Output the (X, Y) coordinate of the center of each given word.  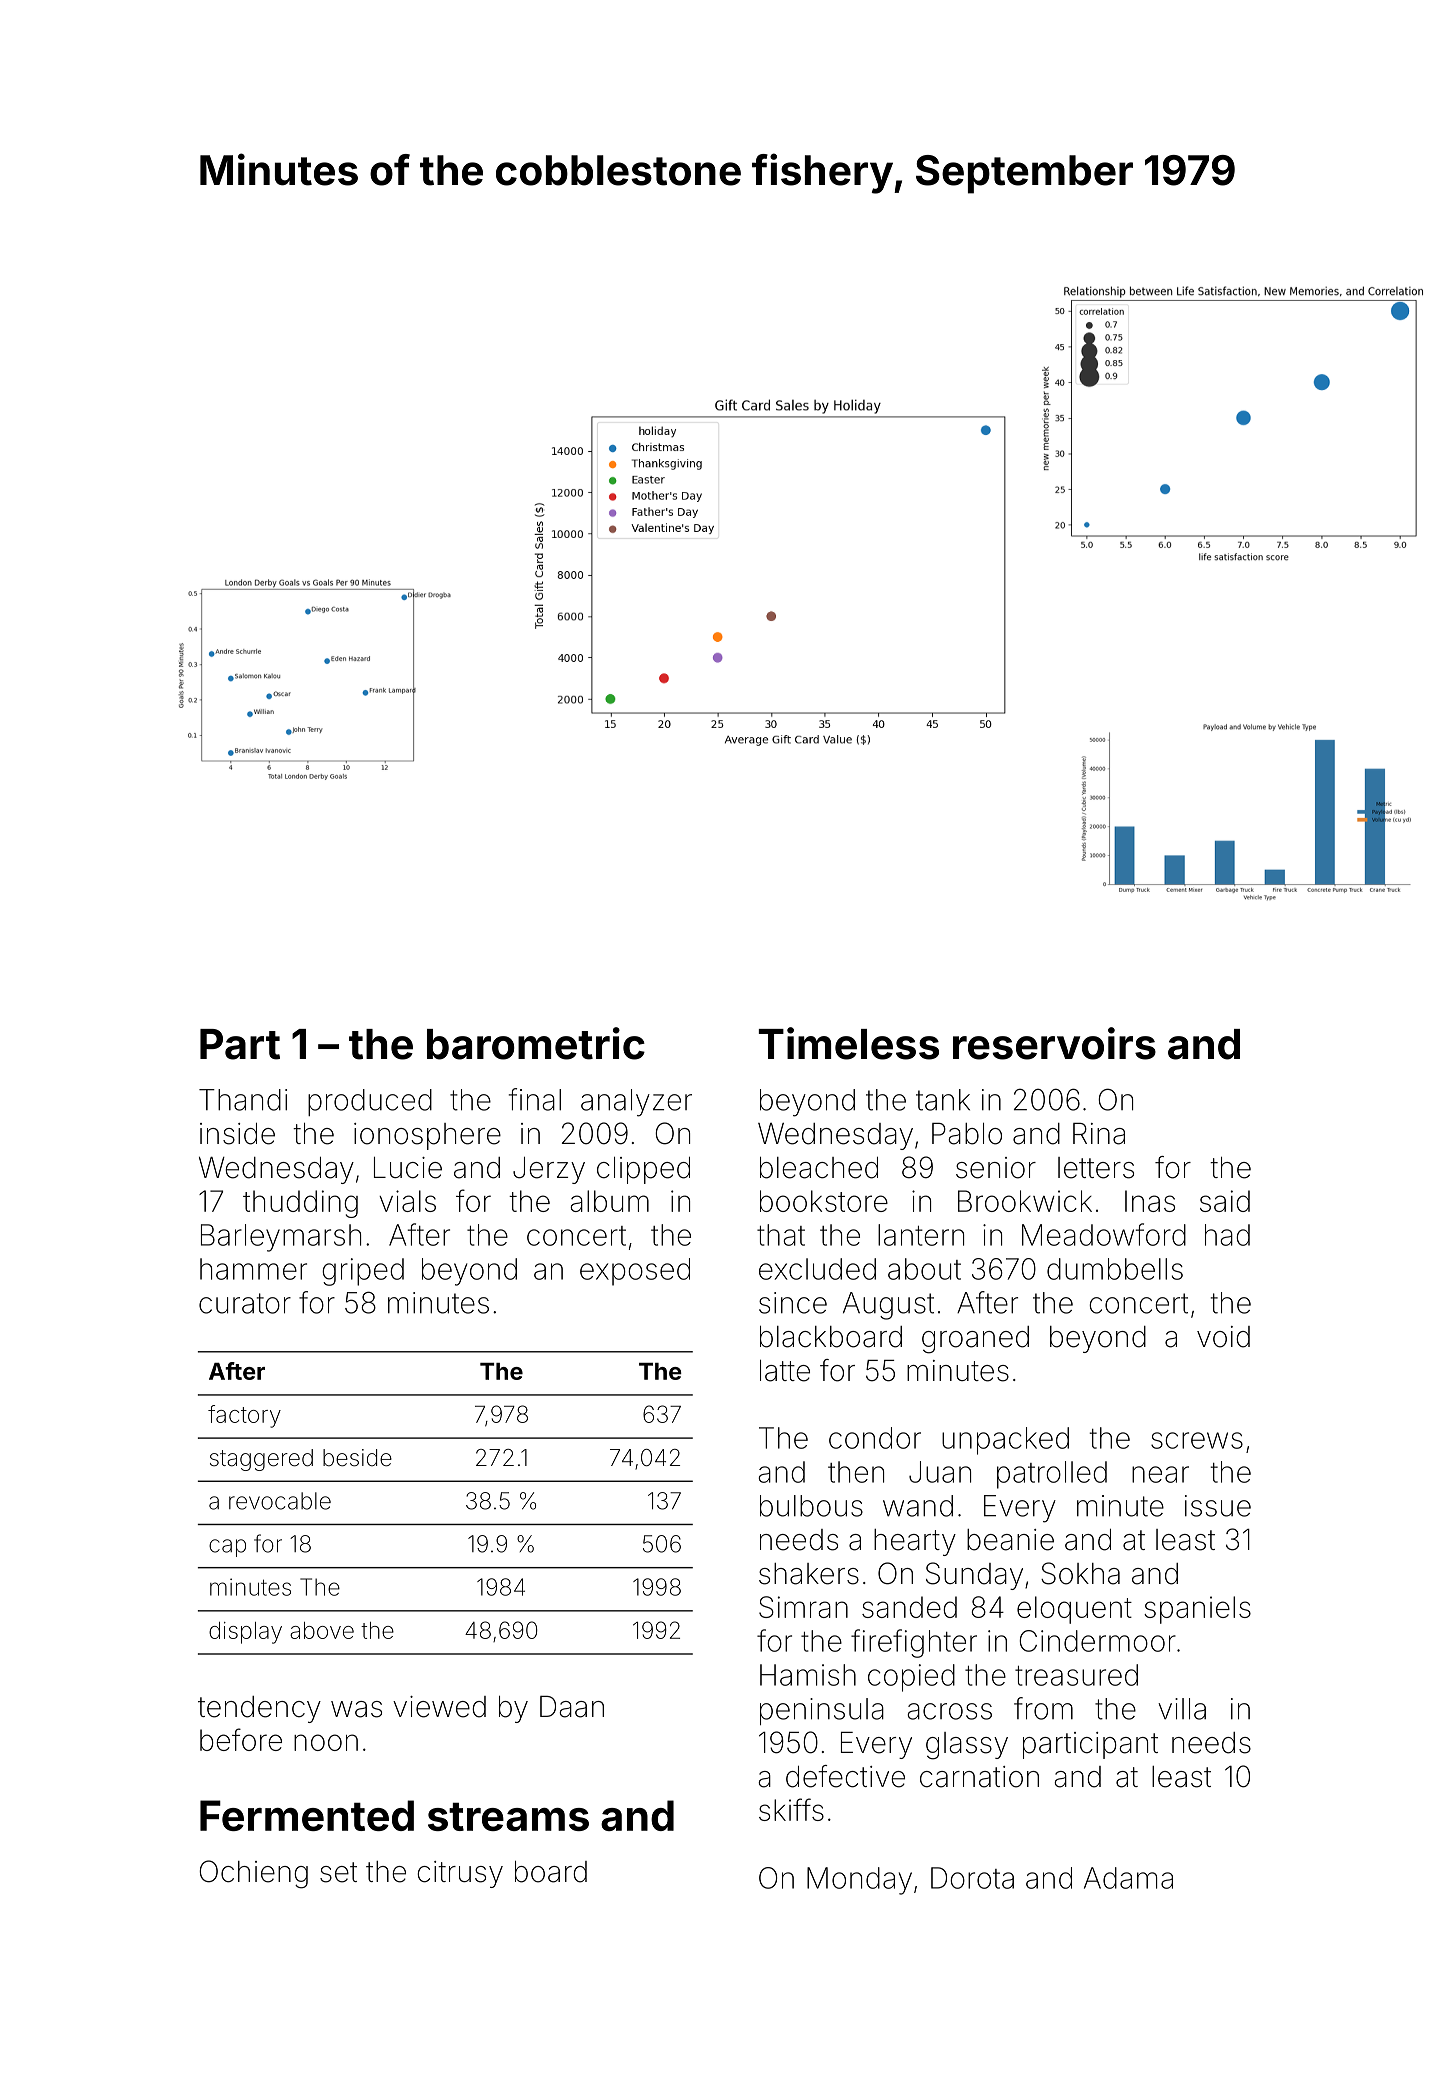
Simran (803, 1607)
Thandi (243, 1100)
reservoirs (1054, 1043)
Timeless (849, 1043)
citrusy (460, 1874)
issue (1218, 1506)
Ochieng (253, 1874)
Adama (1128, 1878)
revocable (280, 1501)
